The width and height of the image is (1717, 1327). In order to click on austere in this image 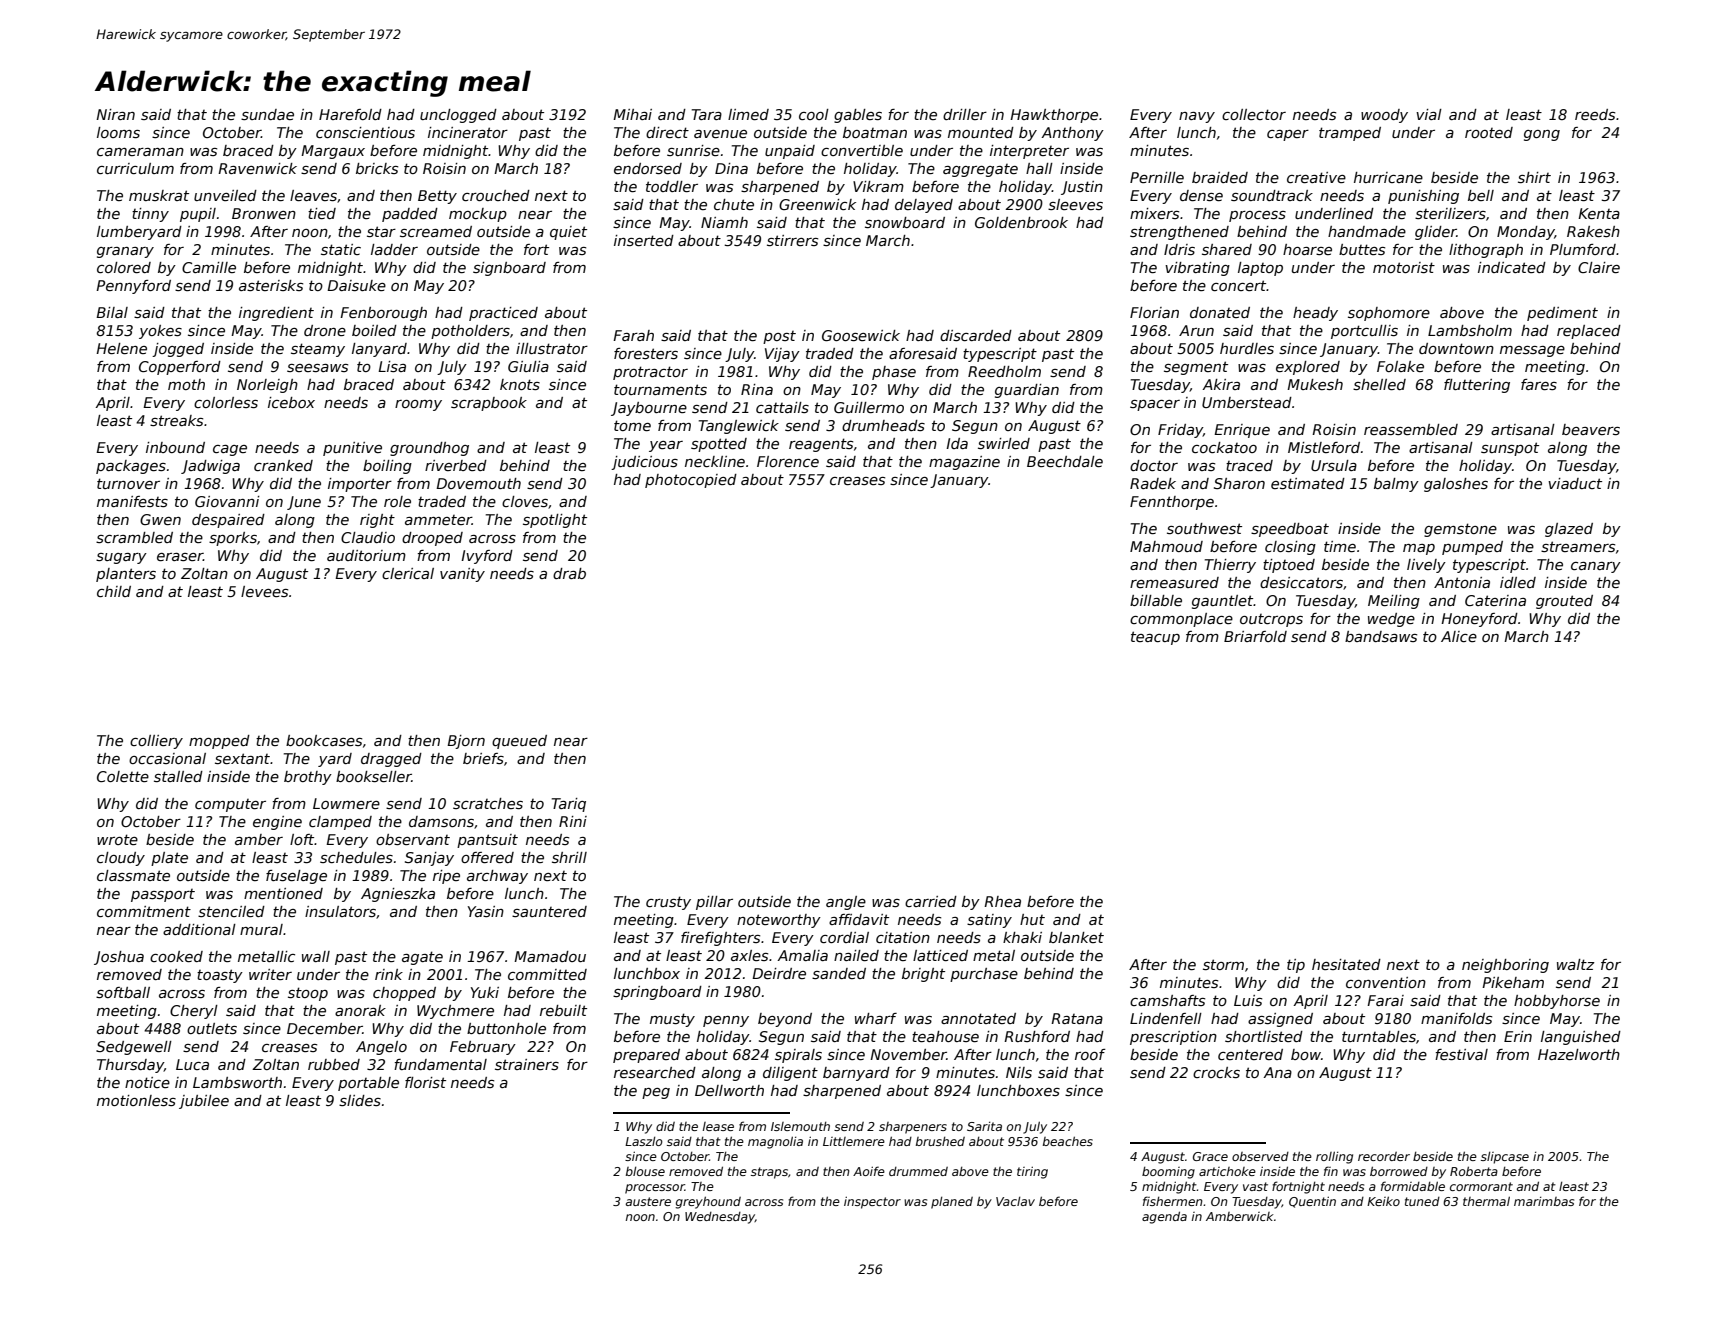, I will do `click(648, 1201)`.
